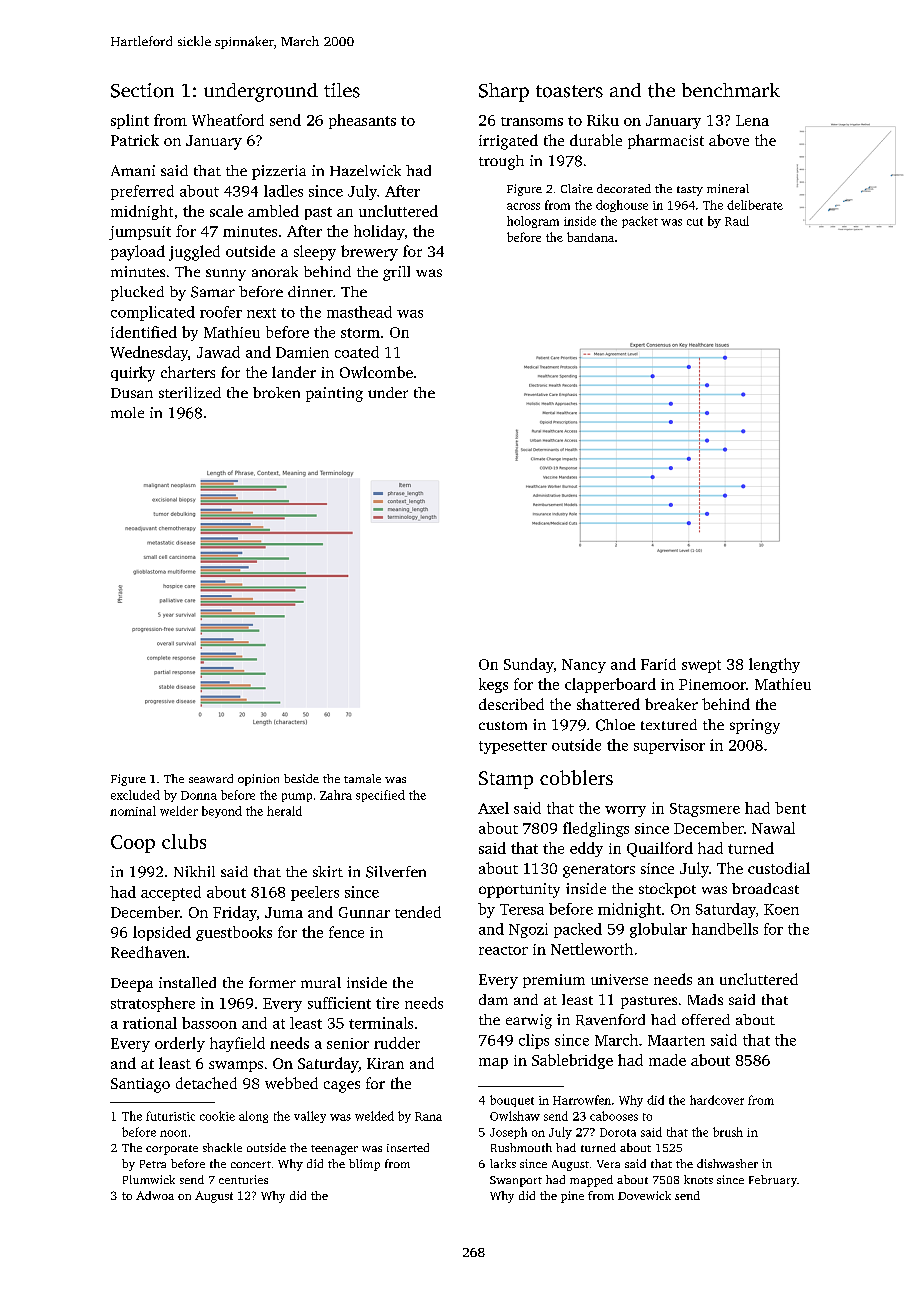 The width and height of the document is (924, 1314). Describe the element at coordinates (584, 666) in the document. I see `Nancy` at that location.
